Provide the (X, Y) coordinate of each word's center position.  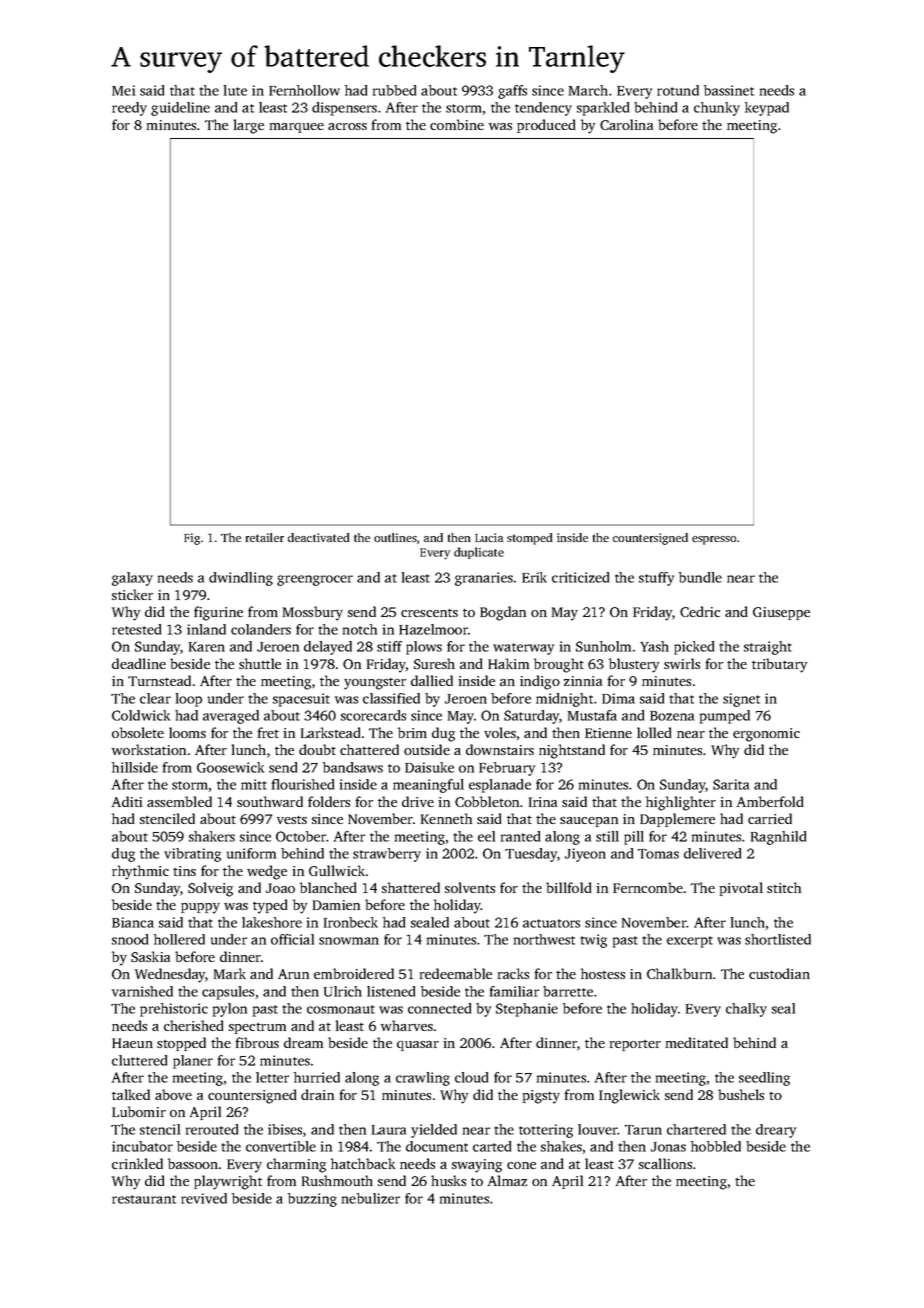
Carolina (626, 124)
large (249, 126)
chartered (696, 1129)
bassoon (193, 1163)
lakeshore (272, 922)
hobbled (716, 1146)
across (347, 126)
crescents (429, 613)
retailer (265, 537)
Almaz (507, 1180)
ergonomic (766, 735)
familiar (514, 991)
